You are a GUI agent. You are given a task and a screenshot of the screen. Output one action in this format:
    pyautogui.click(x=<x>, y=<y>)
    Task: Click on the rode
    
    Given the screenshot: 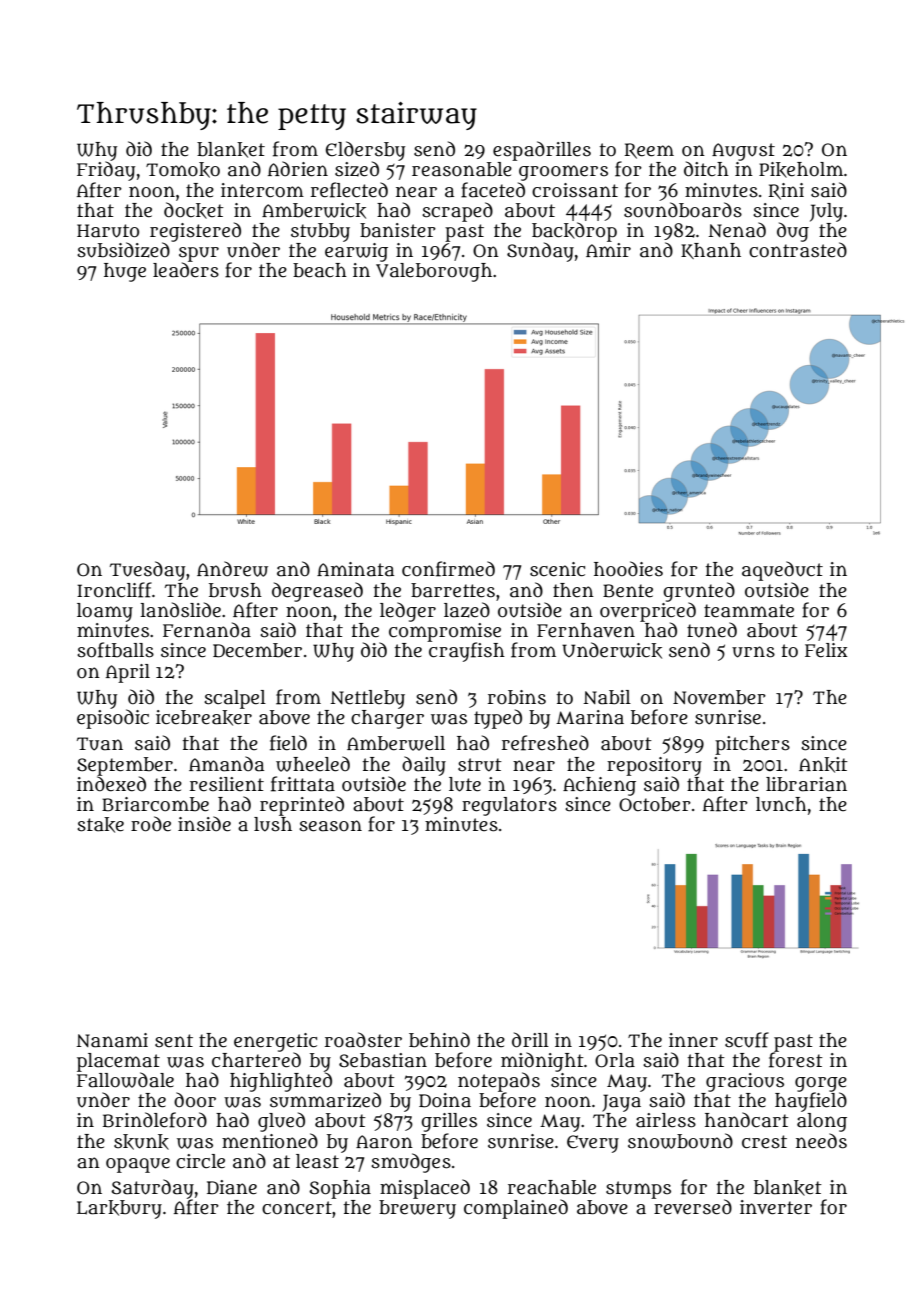 What is the action you would take?
    pyautogui.click(x=151, y=824)
